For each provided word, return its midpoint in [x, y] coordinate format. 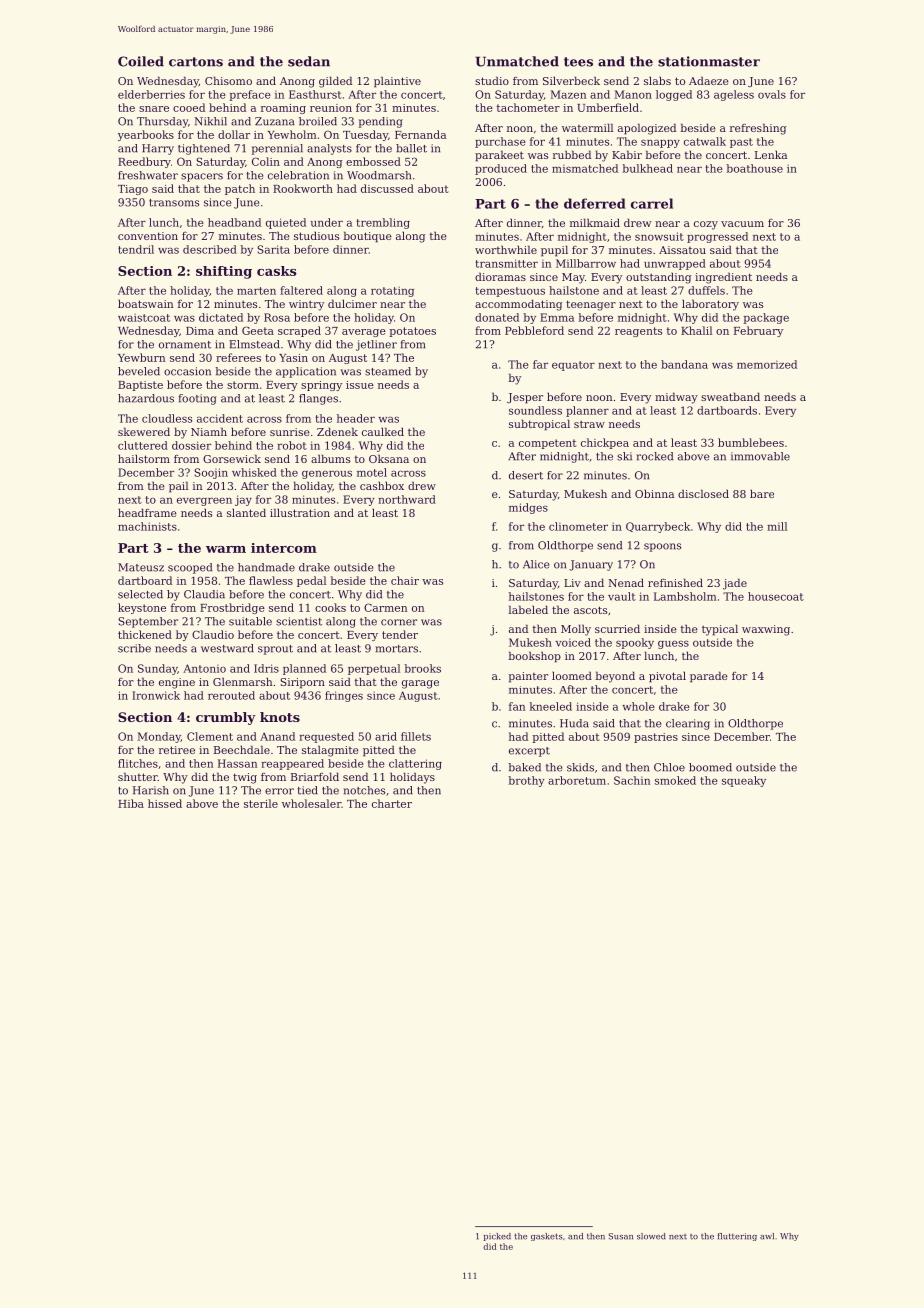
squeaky [744, 781]
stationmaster [709, 61]
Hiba [131, 803]
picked [497, 1237]
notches [364, 790]
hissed [165, 803]
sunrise [290, 432]
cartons [196, 62]
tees [578, 62]
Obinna [654, 493]
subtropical [539, 425]
